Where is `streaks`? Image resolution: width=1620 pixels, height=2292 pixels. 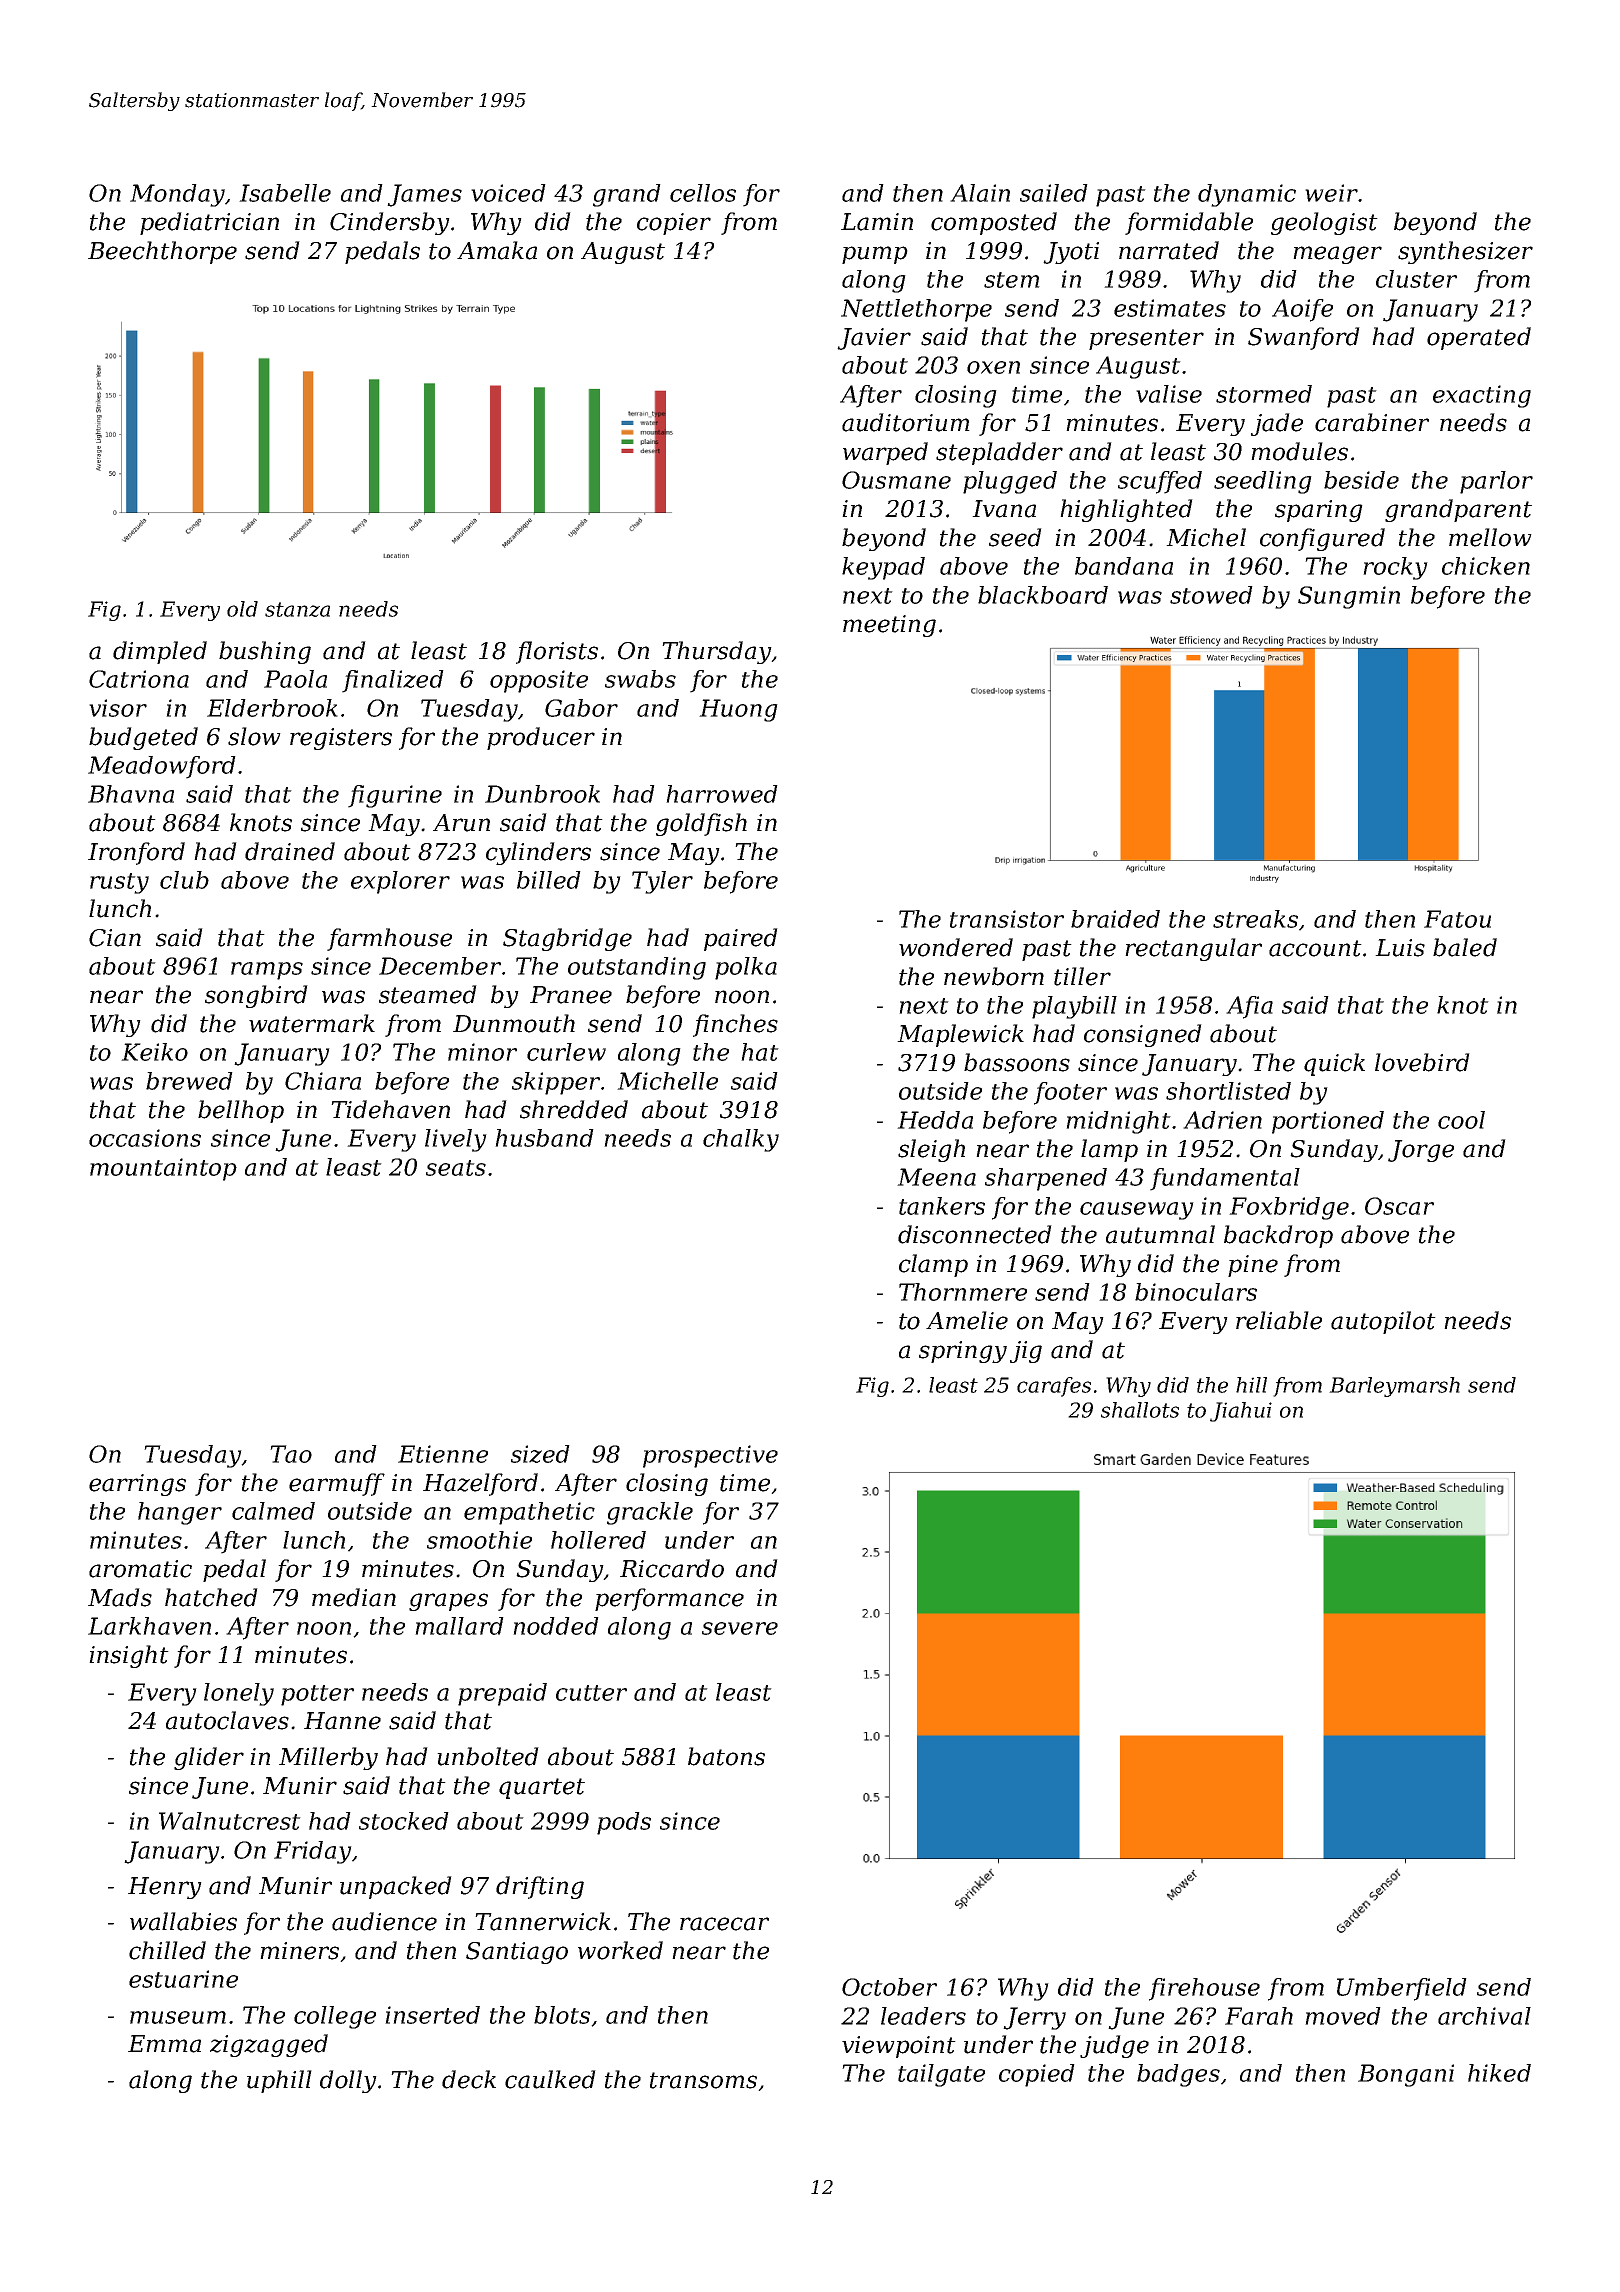 streaks is located at coordinates (1255, 919).
